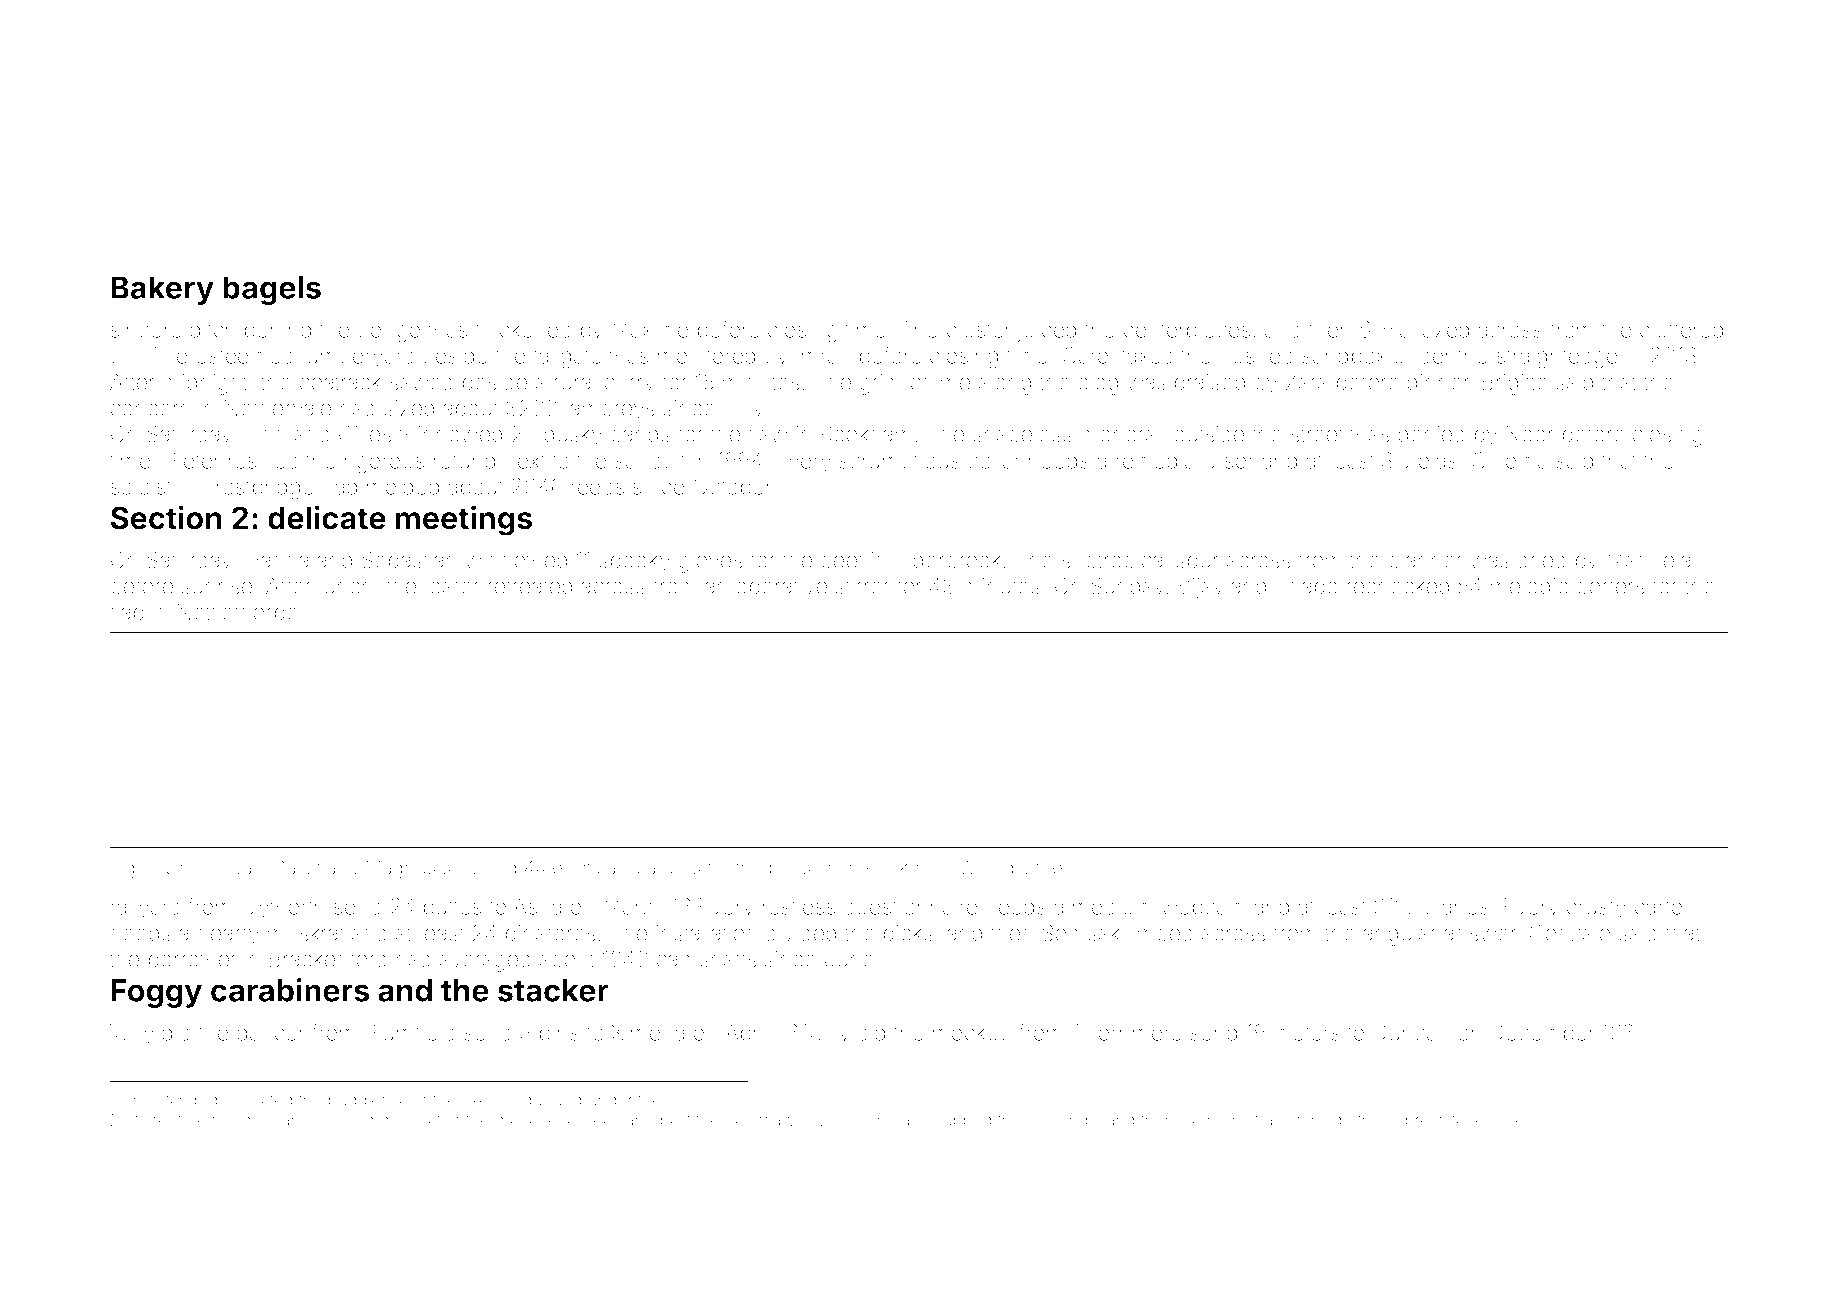 The width and height of the page is (1838, 1300). What do you see at coordinates (421, 382) in the page?
I see `sawed` at bounding box center [421, 382].
